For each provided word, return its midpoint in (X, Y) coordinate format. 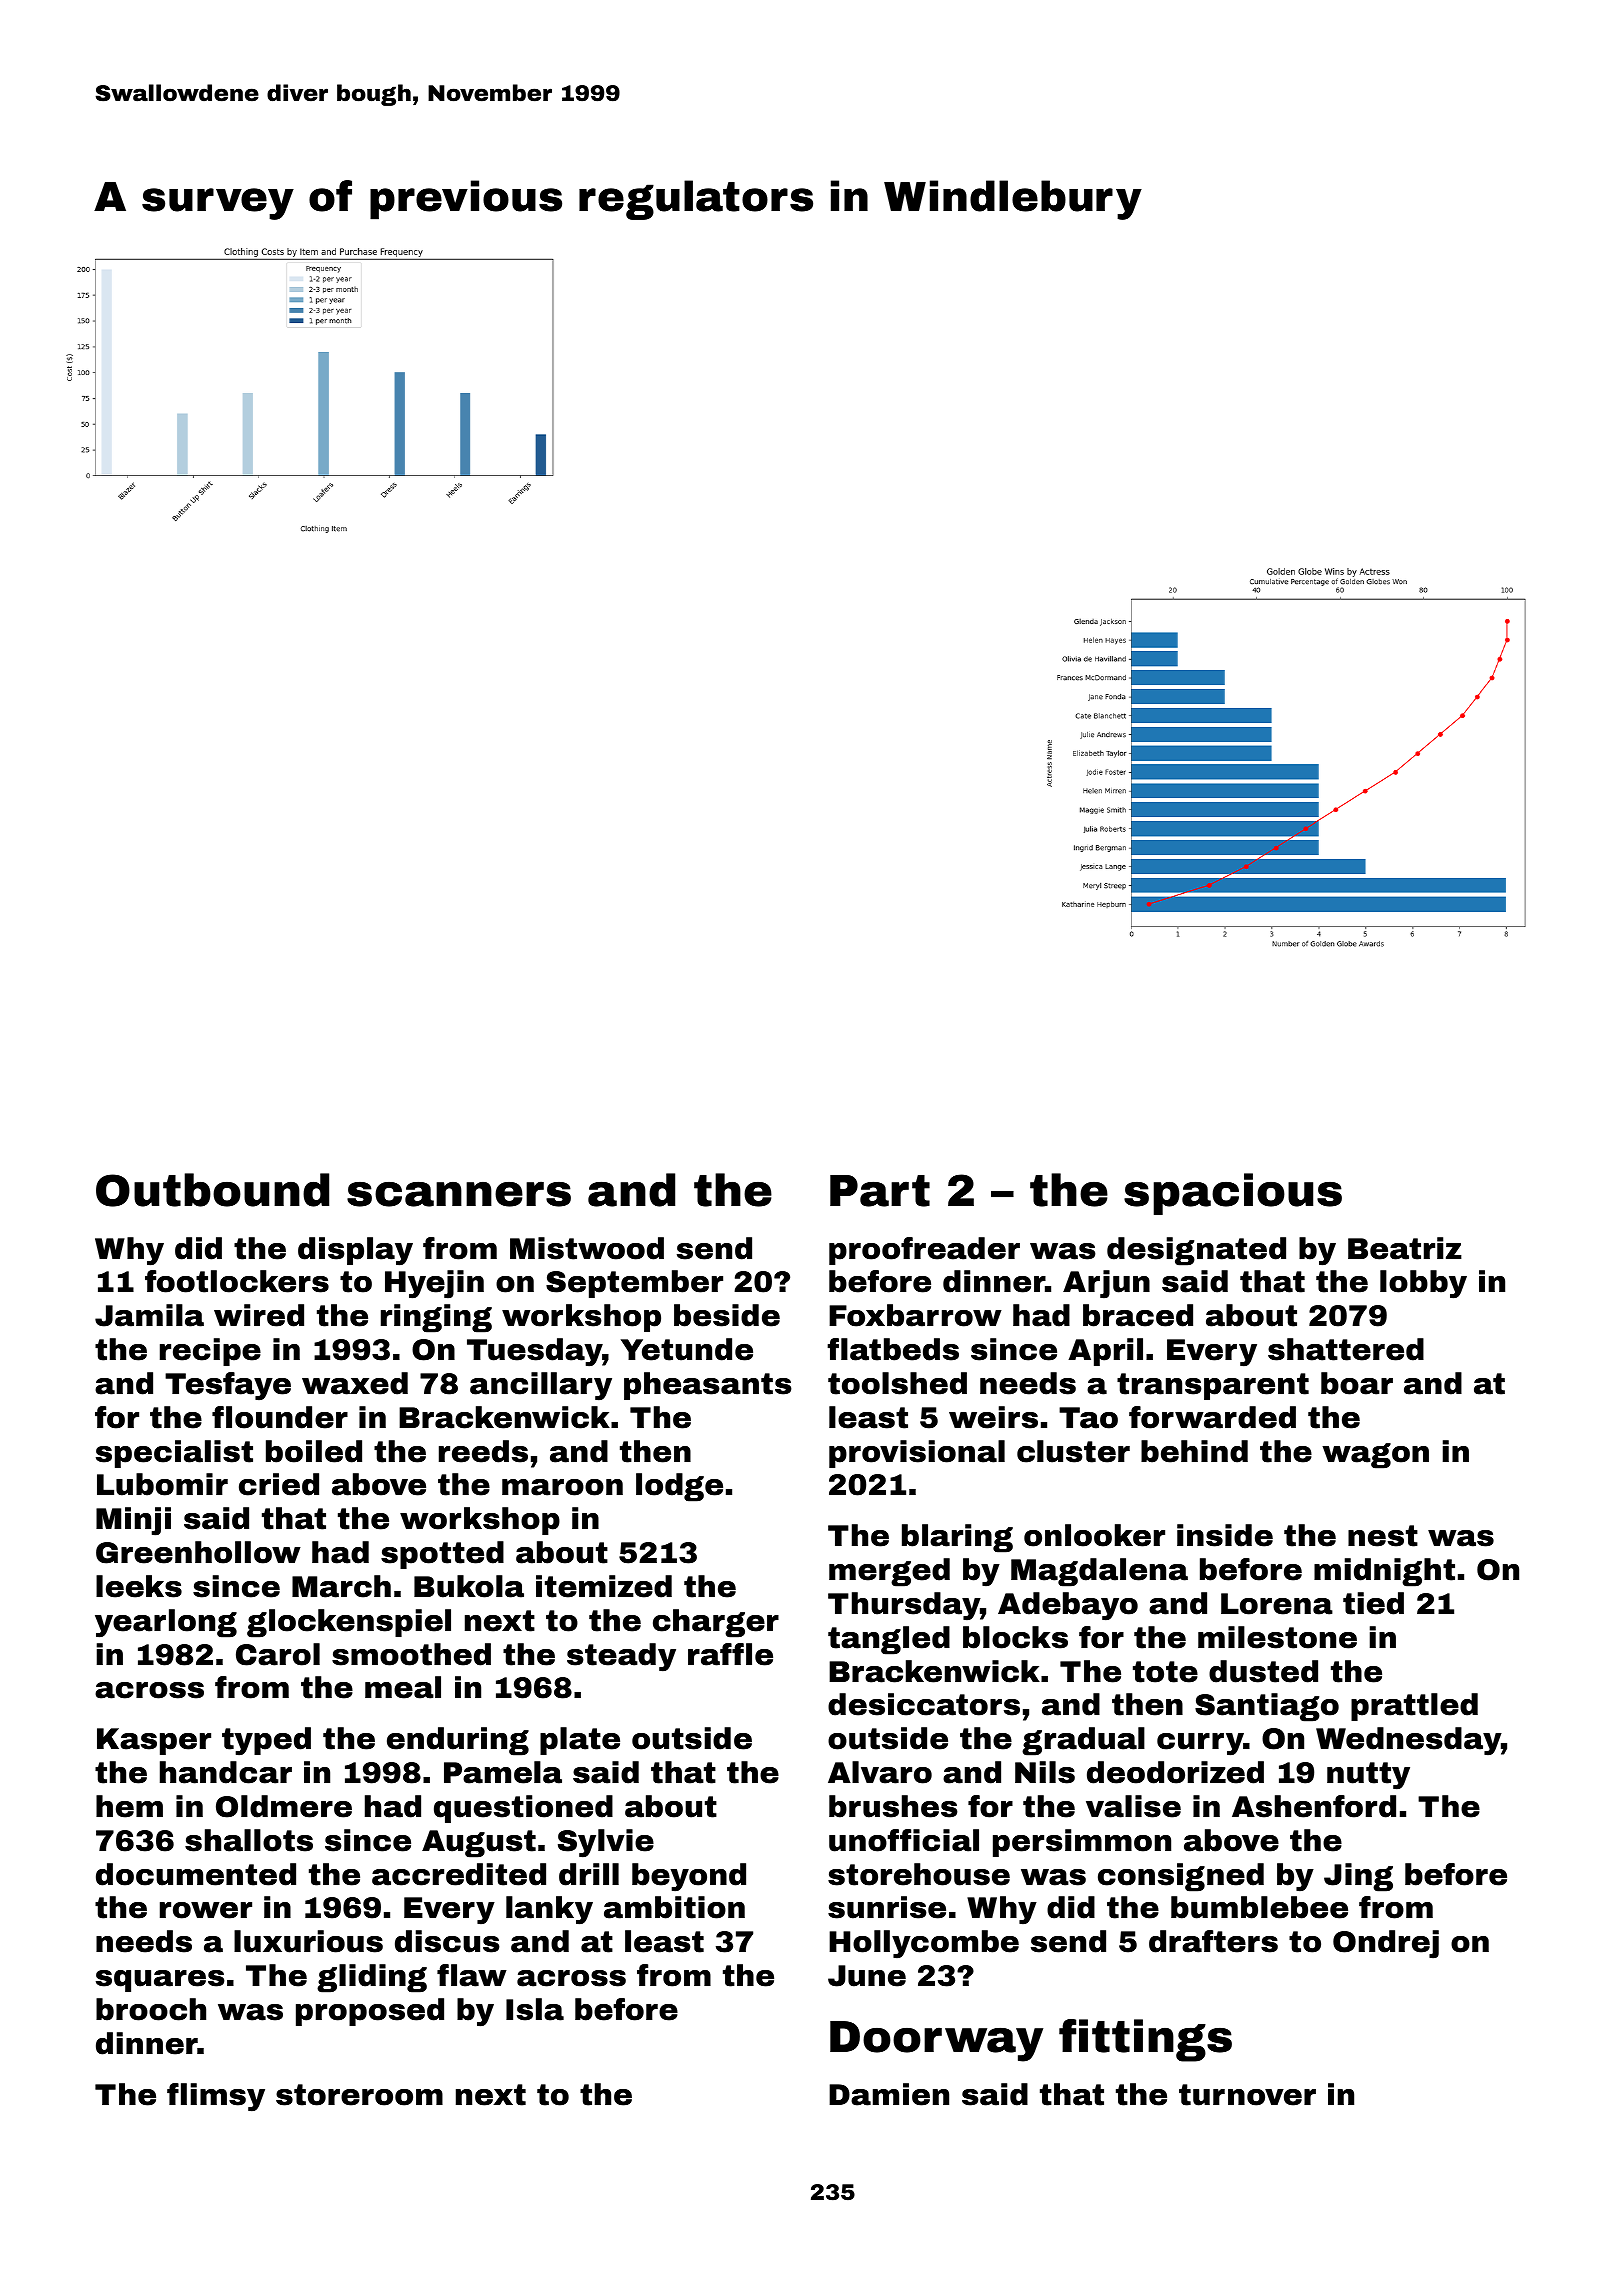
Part (880, 1191)
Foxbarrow (915, 1315)
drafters (1213, 1941)
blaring (957, 1538)
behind (1194, 1451)
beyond (689, 1877)
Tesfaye (228, 1386)
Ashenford (1314, 1806)
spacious (1233, 1194)
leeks (139, 1586)
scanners (459, 1194)
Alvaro (880, 1772)
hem (129, 1806)
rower (206, 1910)
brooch (151, 2009)
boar (1357, 1383)
